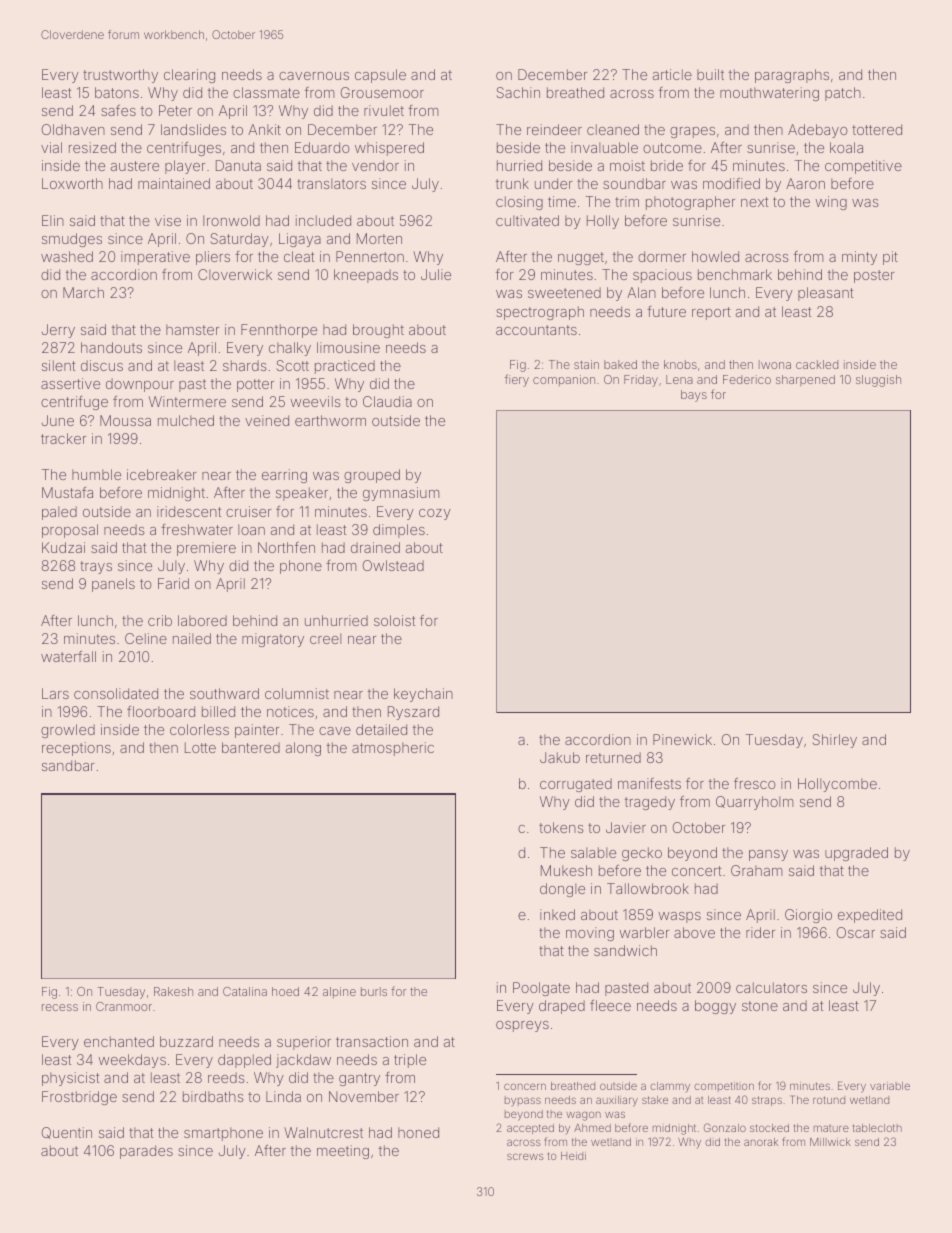 This screenshot has width=952, height=1233. I want to click on meeting, so click(343, 1152).
